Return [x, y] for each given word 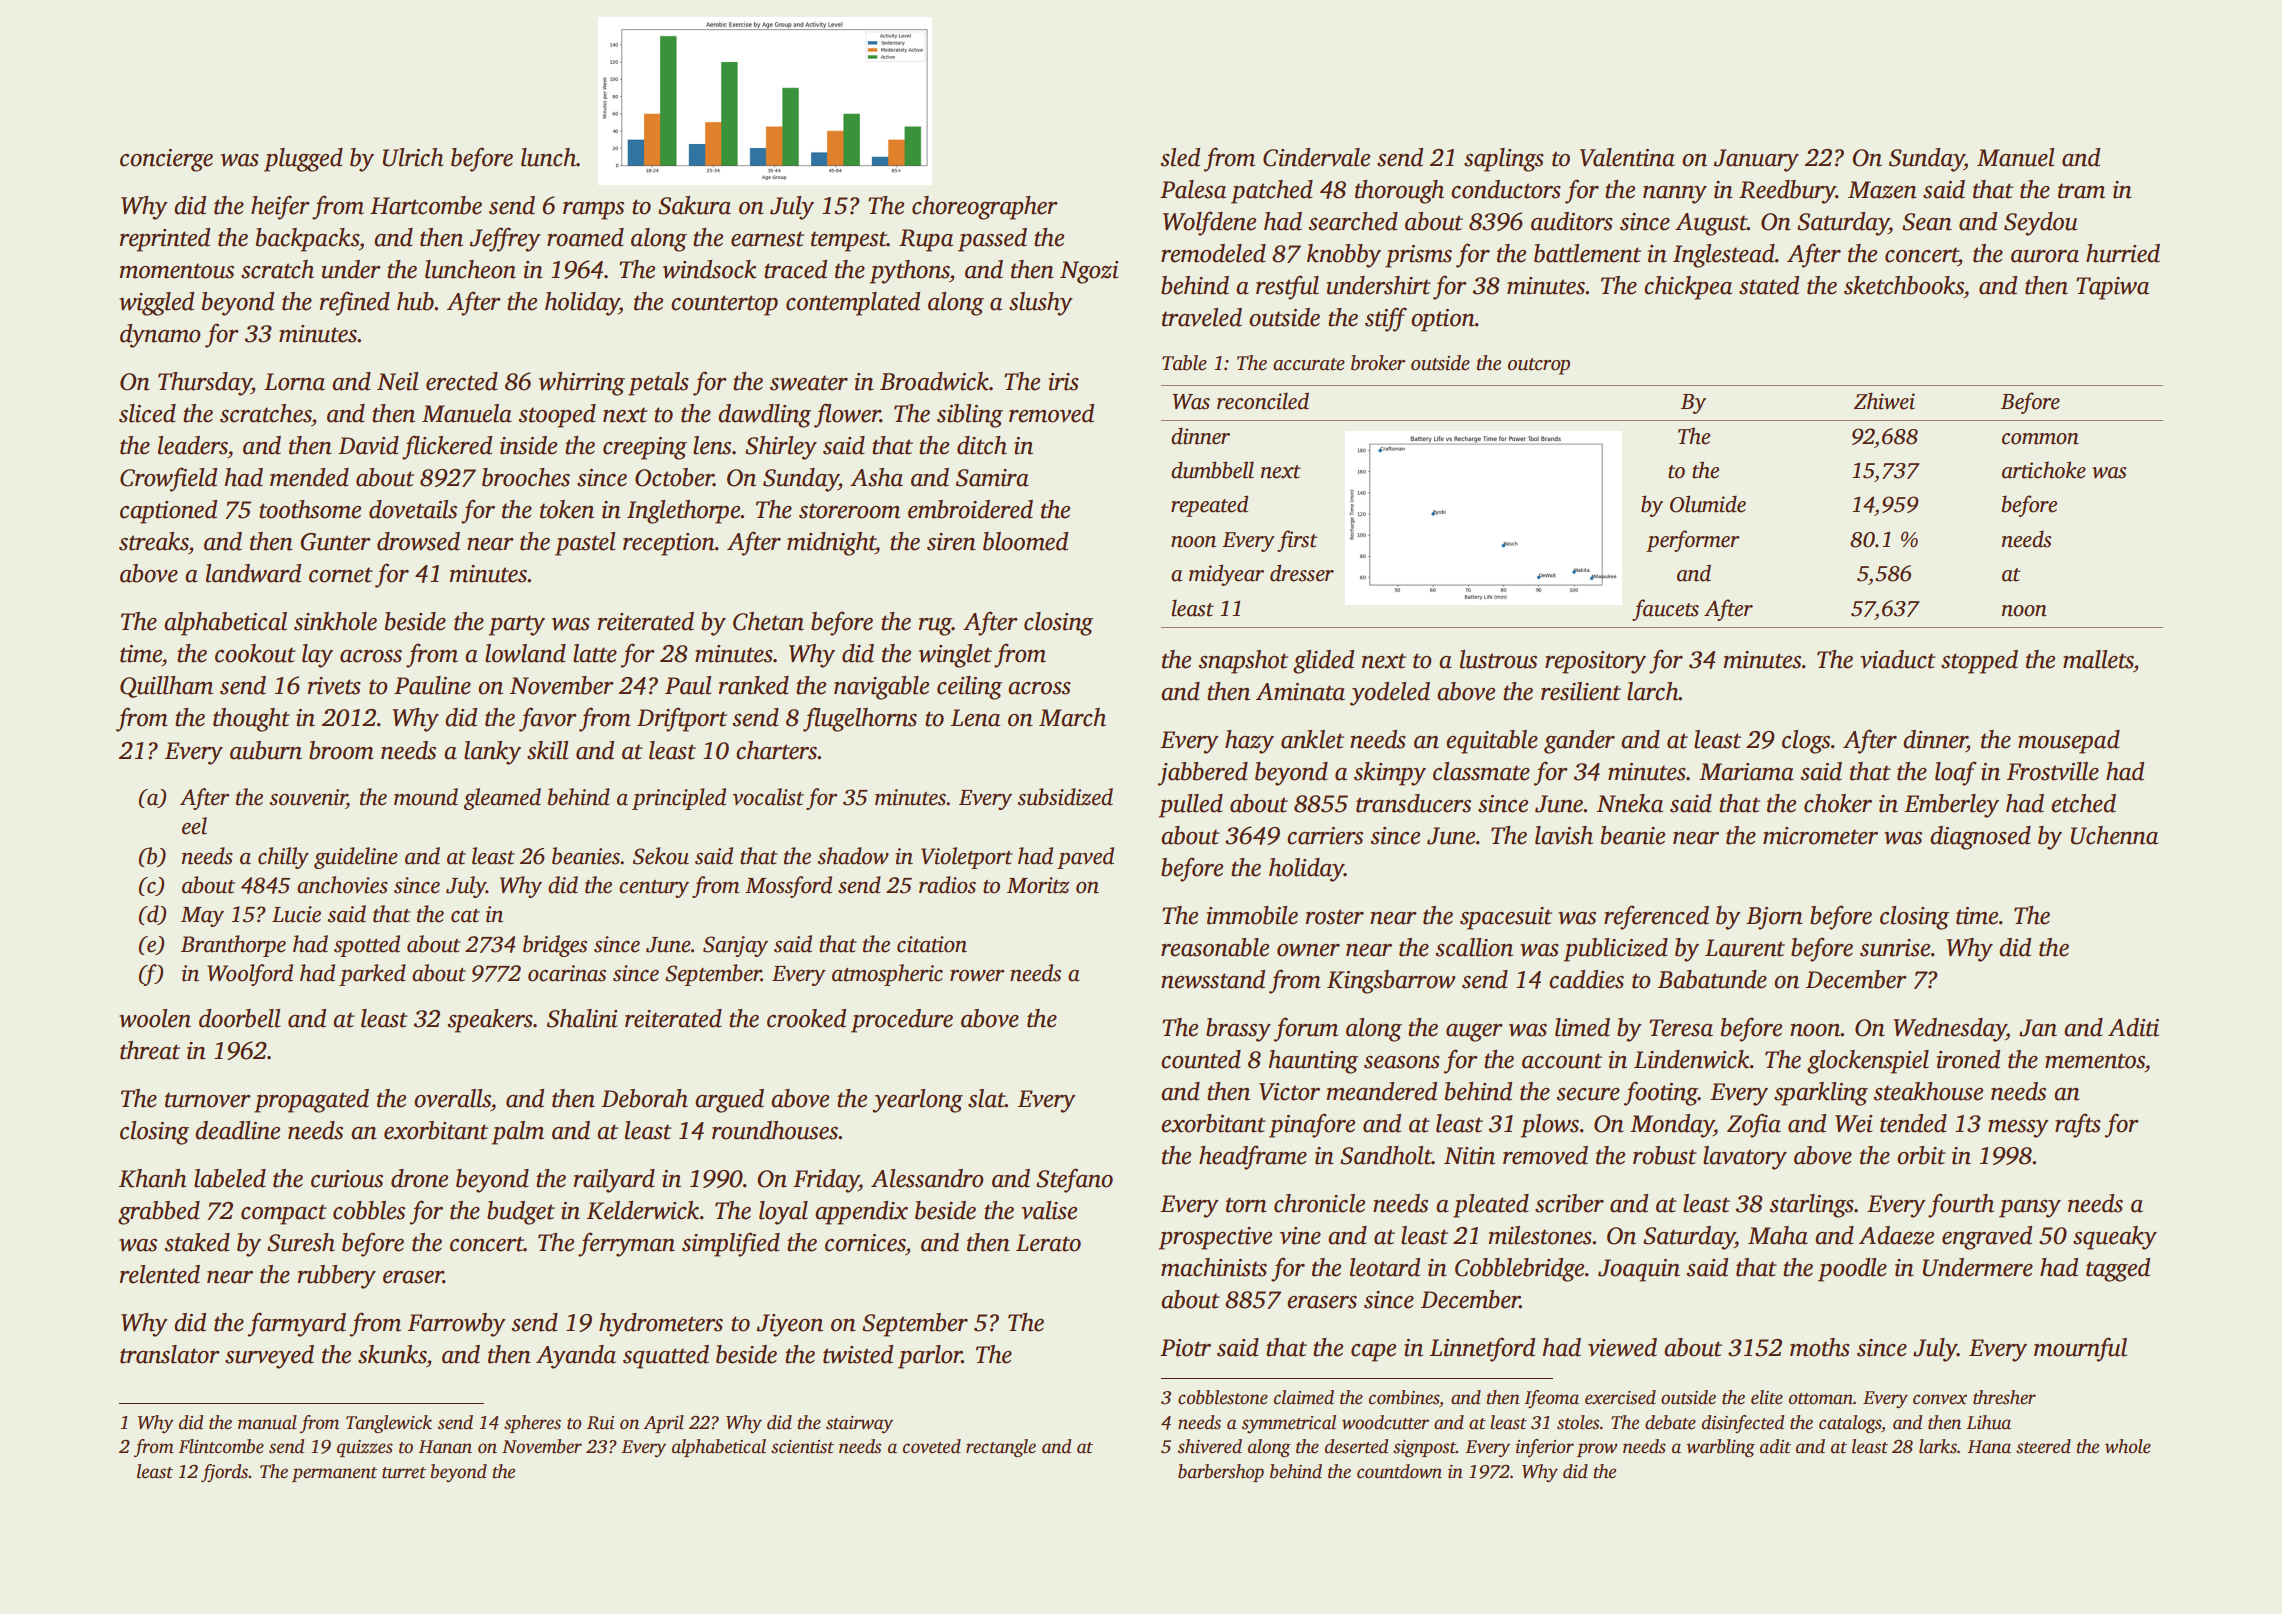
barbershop [1221, 1473]
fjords [224, 1473]
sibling [970, 416]
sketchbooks [1904, 285]
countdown [1399, 1471]
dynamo [160, 336]
